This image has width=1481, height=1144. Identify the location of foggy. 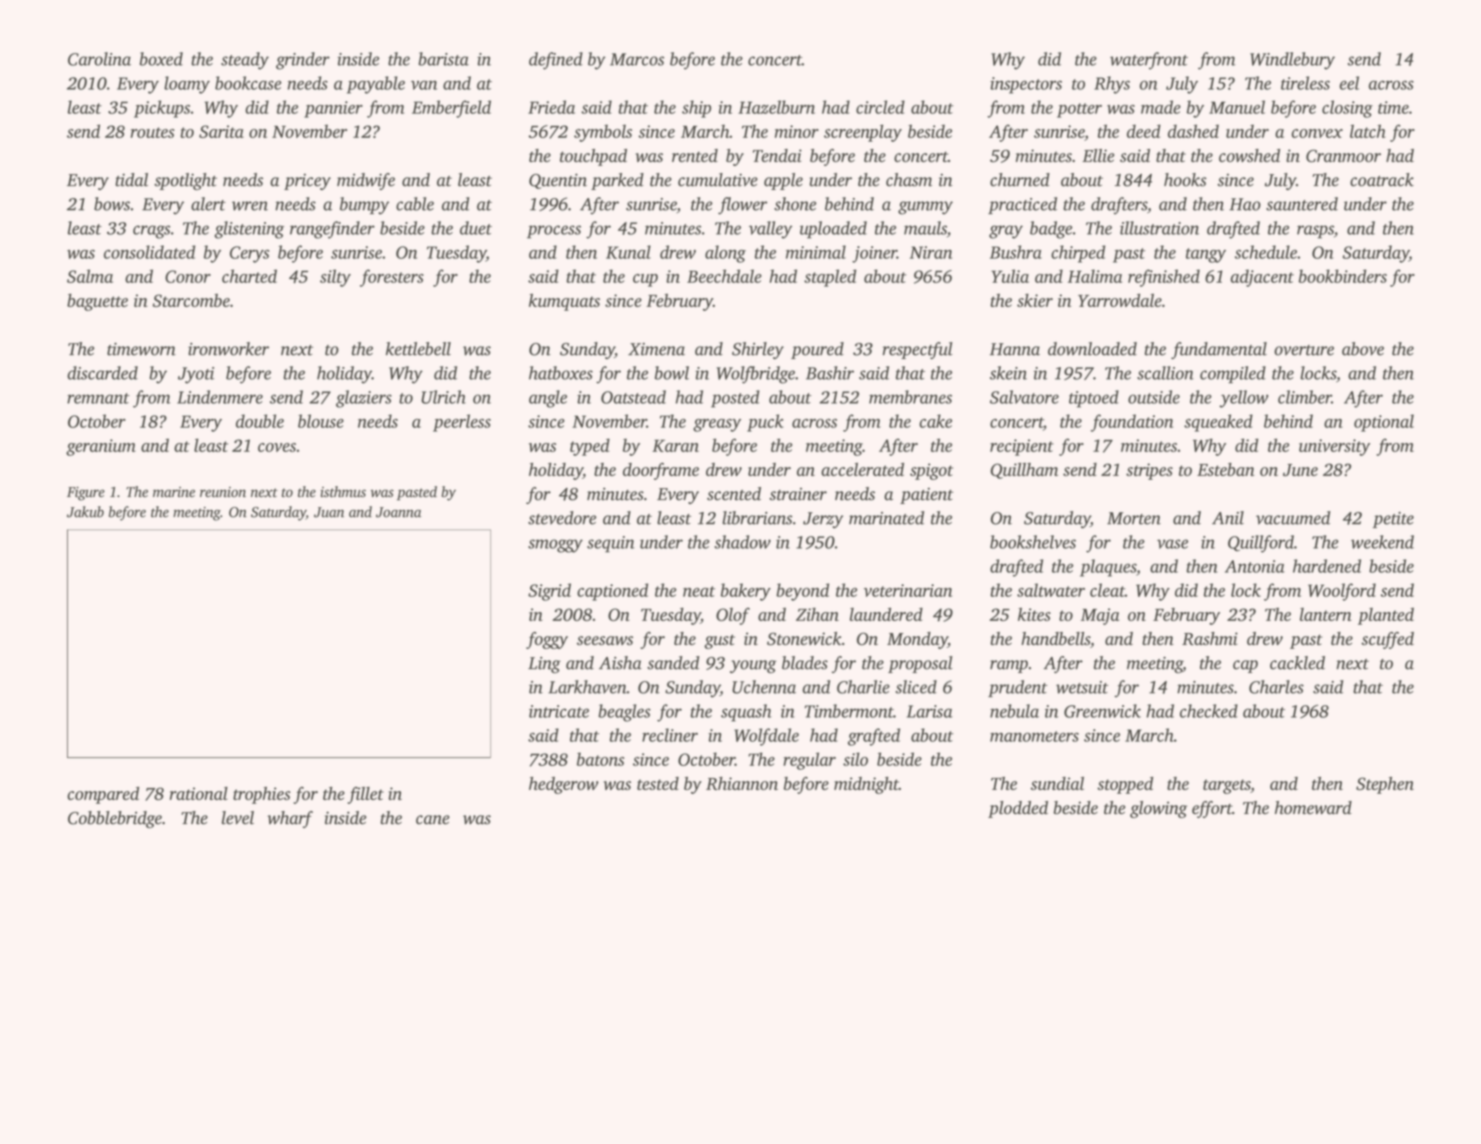
(547, 640).
